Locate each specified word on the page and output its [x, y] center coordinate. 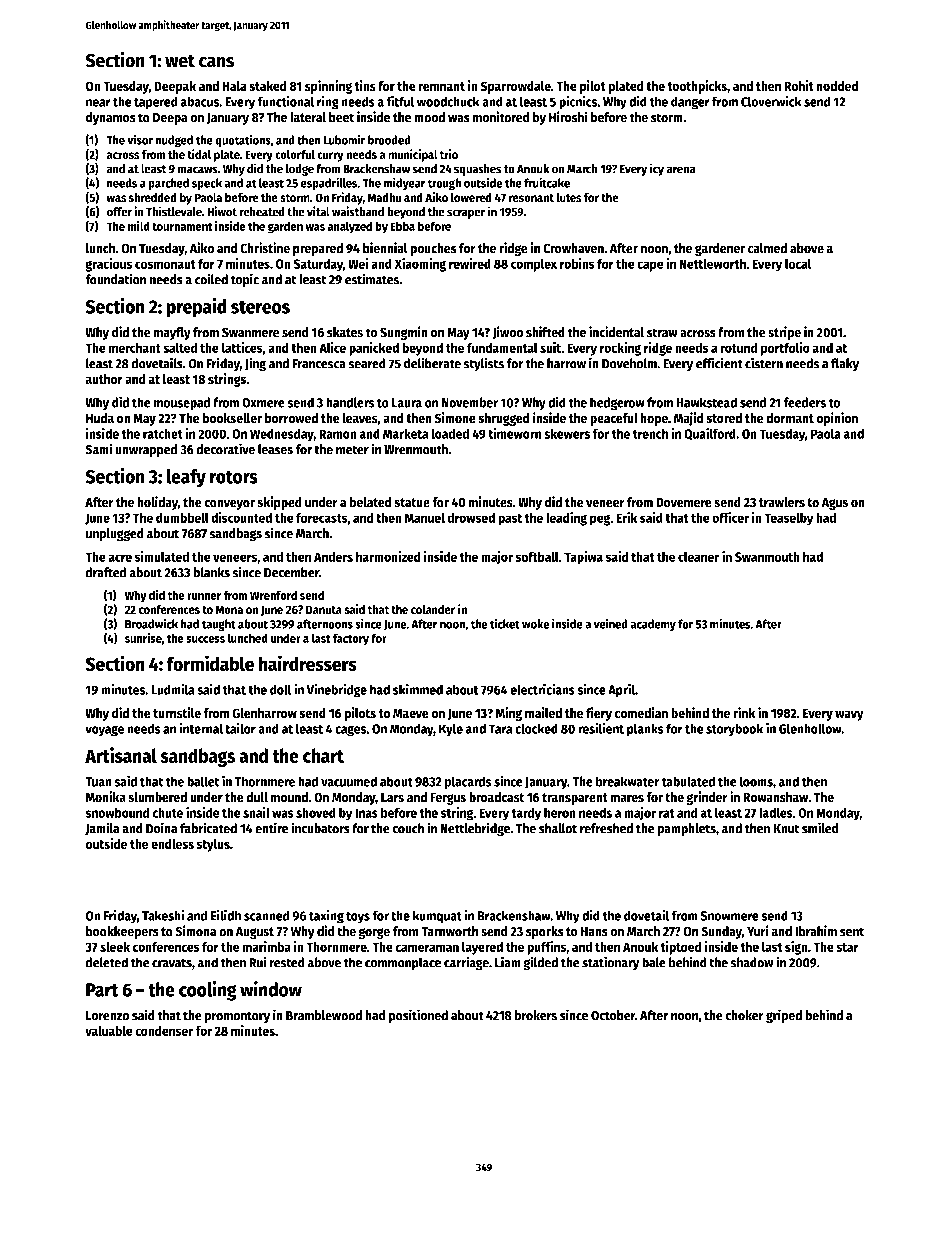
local [798, 263]
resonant [531, 198]
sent [852, 932]
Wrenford [274, 595]
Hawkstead [706, 402]
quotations [243, 140]
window [271, 989]
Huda [100, 418]
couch [408, 828]
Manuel [424, 517]
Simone [455, 418]
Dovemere [684, 502]
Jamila [102, 829]
